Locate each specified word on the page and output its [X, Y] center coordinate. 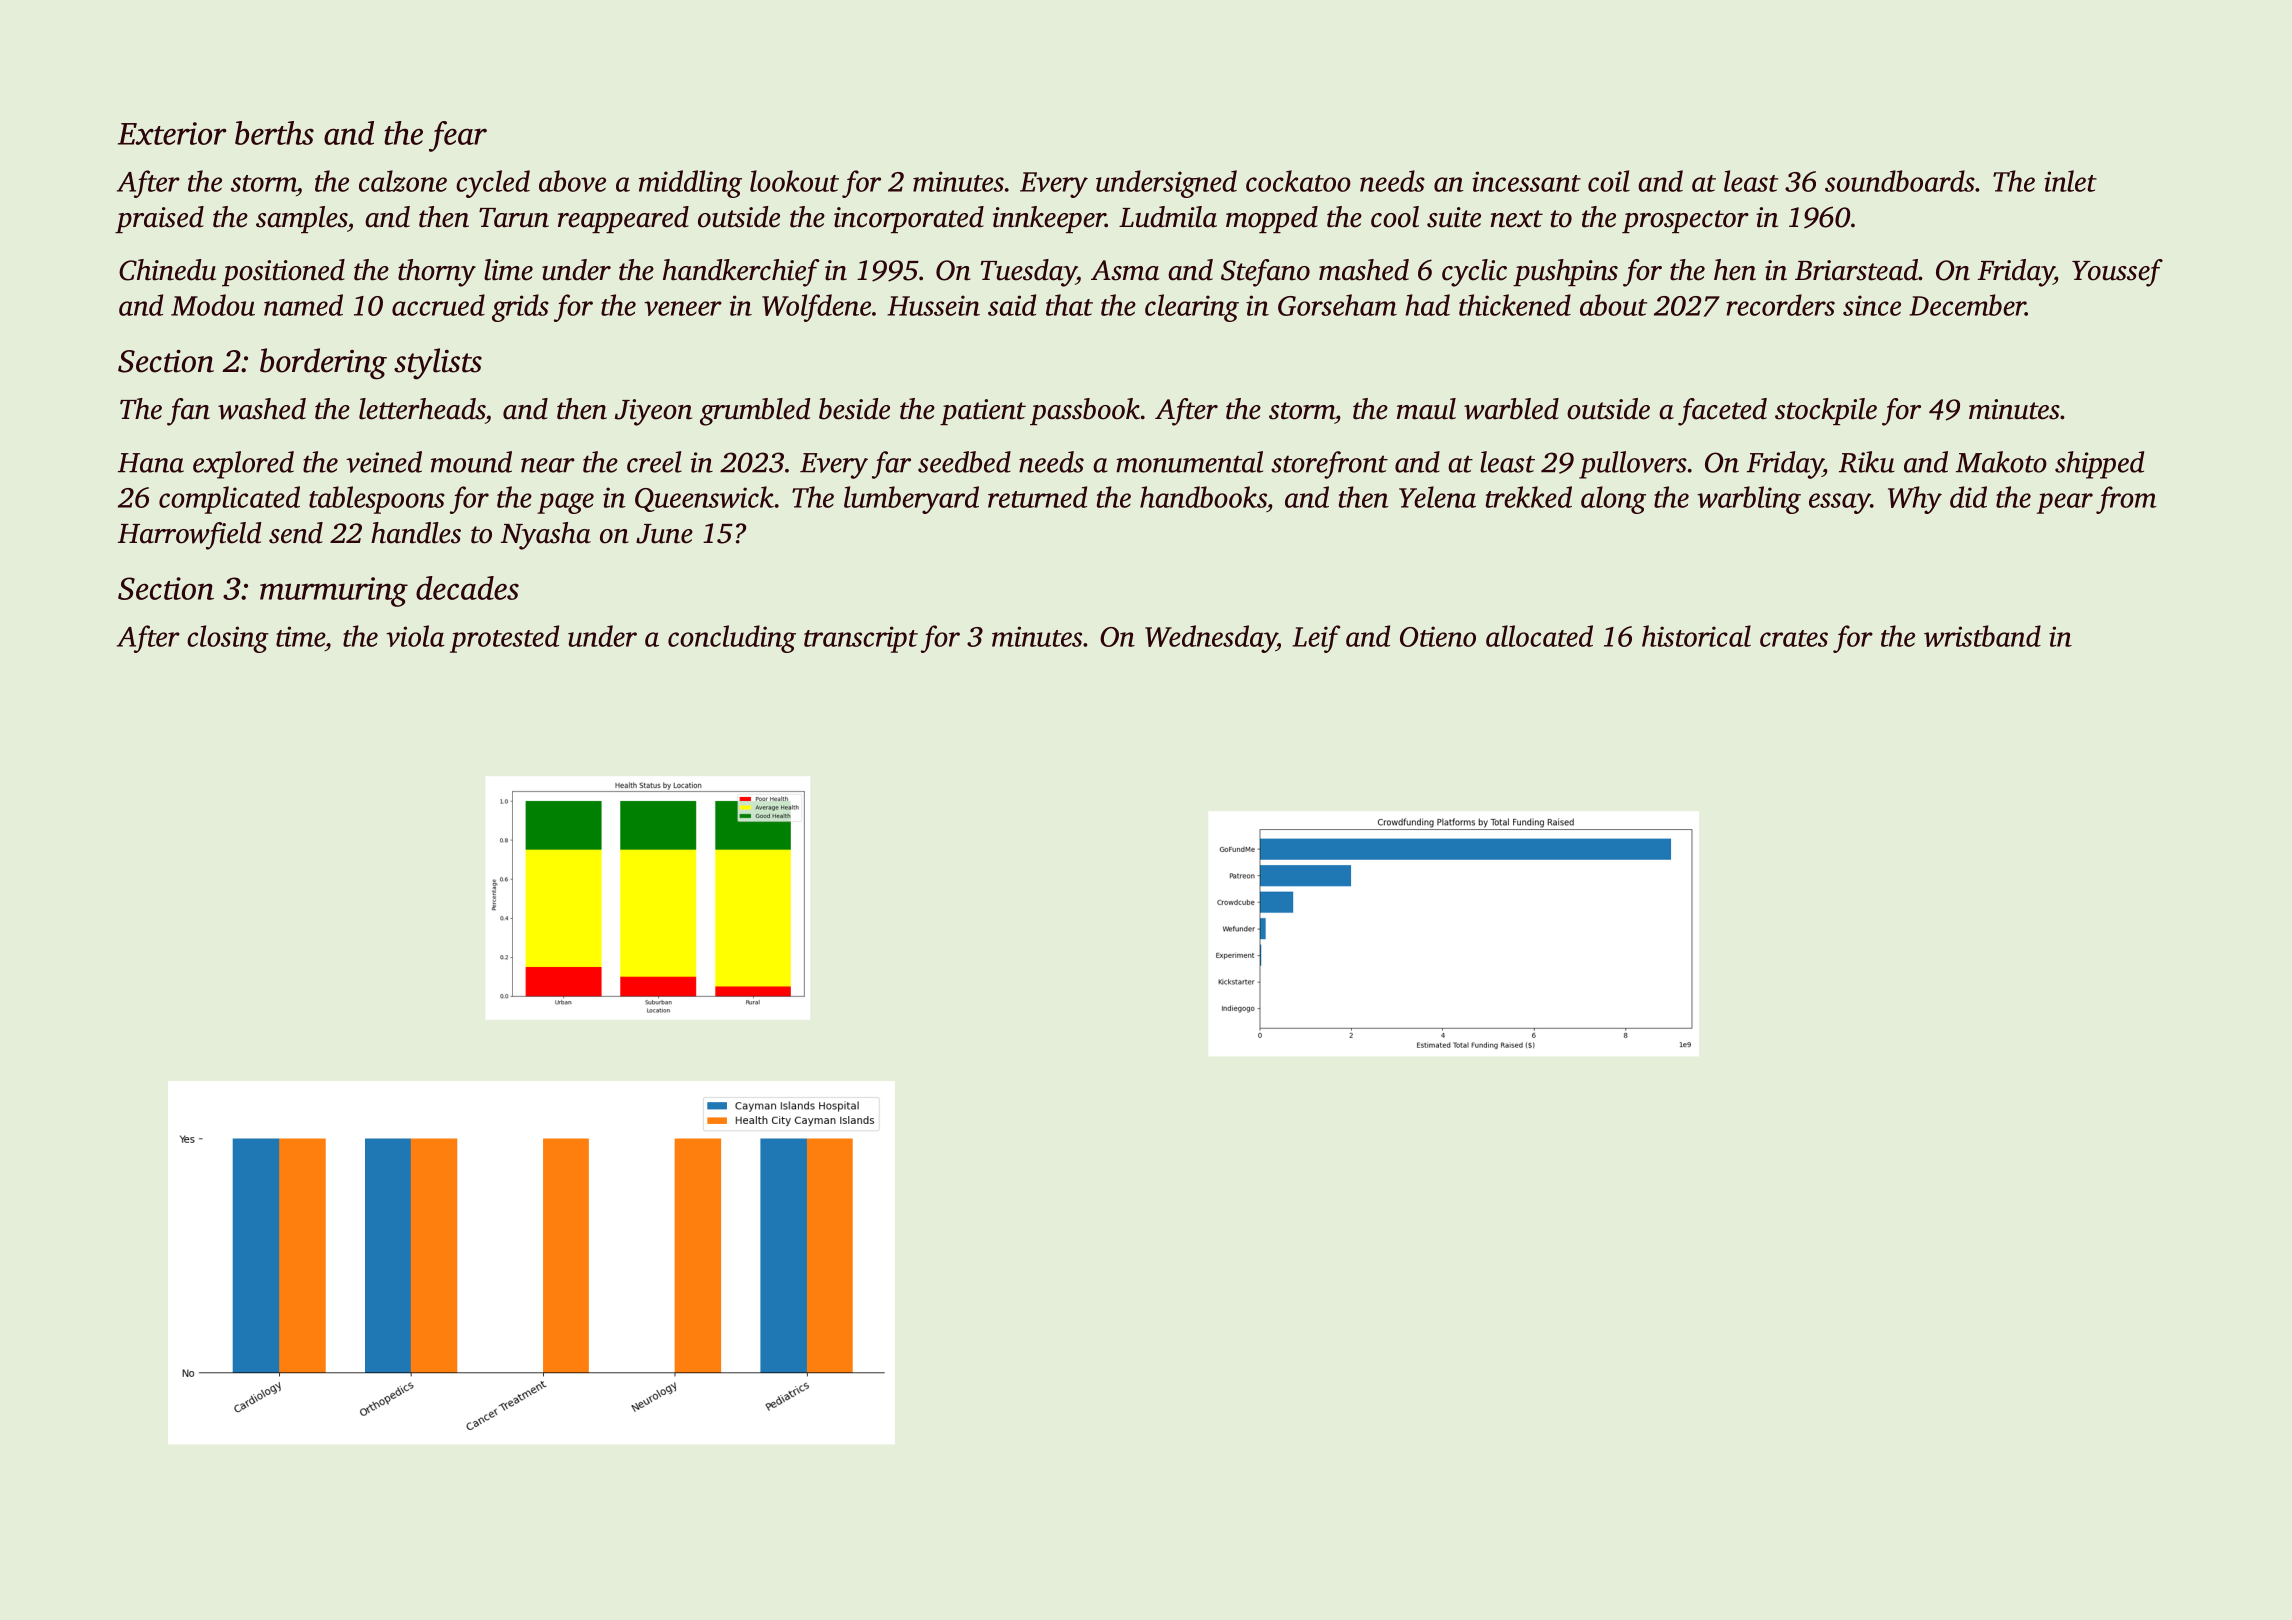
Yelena [1437, 497]
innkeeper [1049, 219]
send [296, 533]
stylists [438, 364]
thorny [437, 273]
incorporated [909, 219]
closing [228, 639]
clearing [1192, 308]
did [1968, 497]
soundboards [1900, 181]
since [1872, 305]
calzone [403, 181]
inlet [2070, 181]
